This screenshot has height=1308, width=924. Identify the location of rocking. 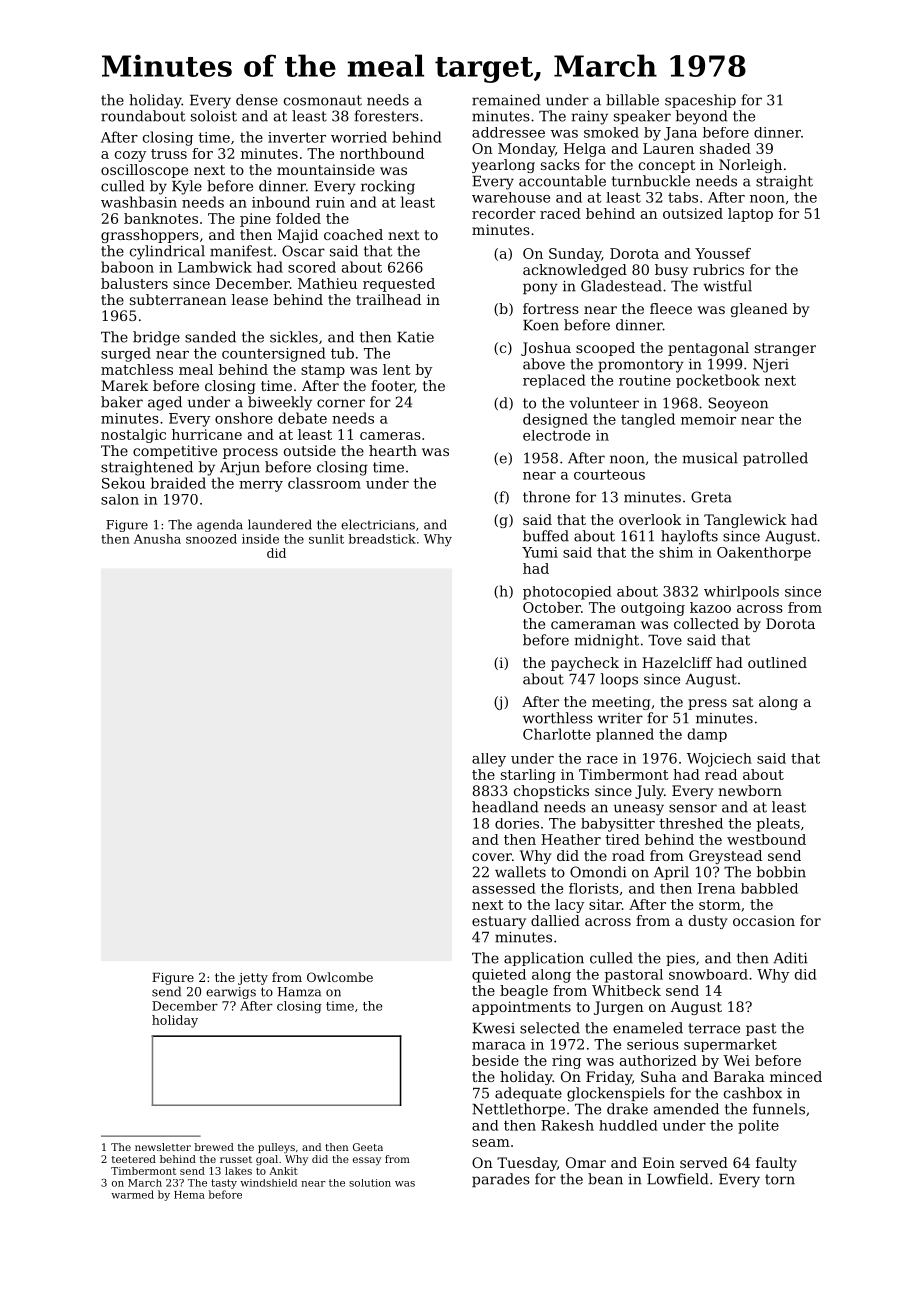
(388, 187).
